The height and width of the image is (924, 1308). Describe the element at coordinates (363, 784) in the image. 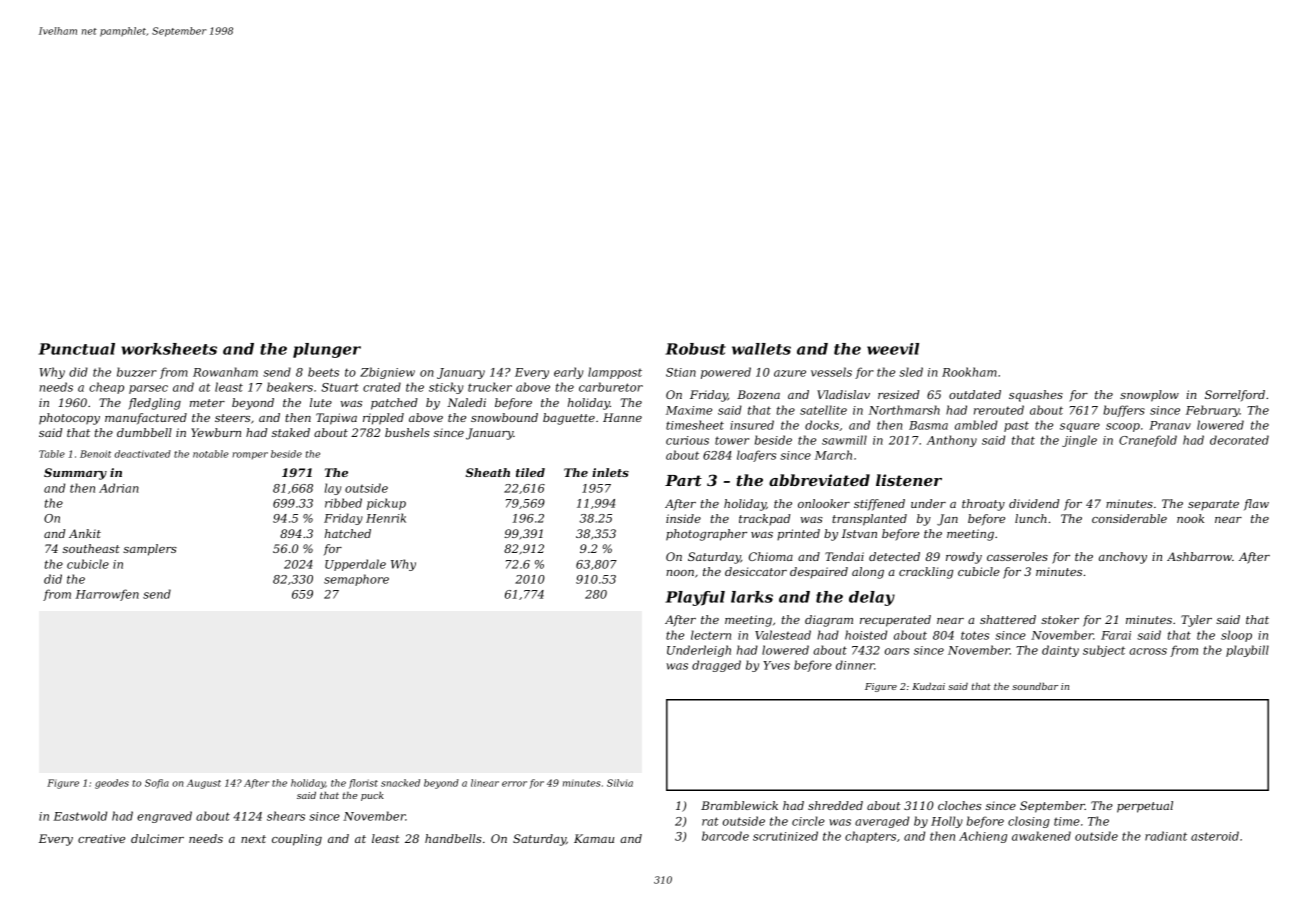

I see `florist` at that location.
